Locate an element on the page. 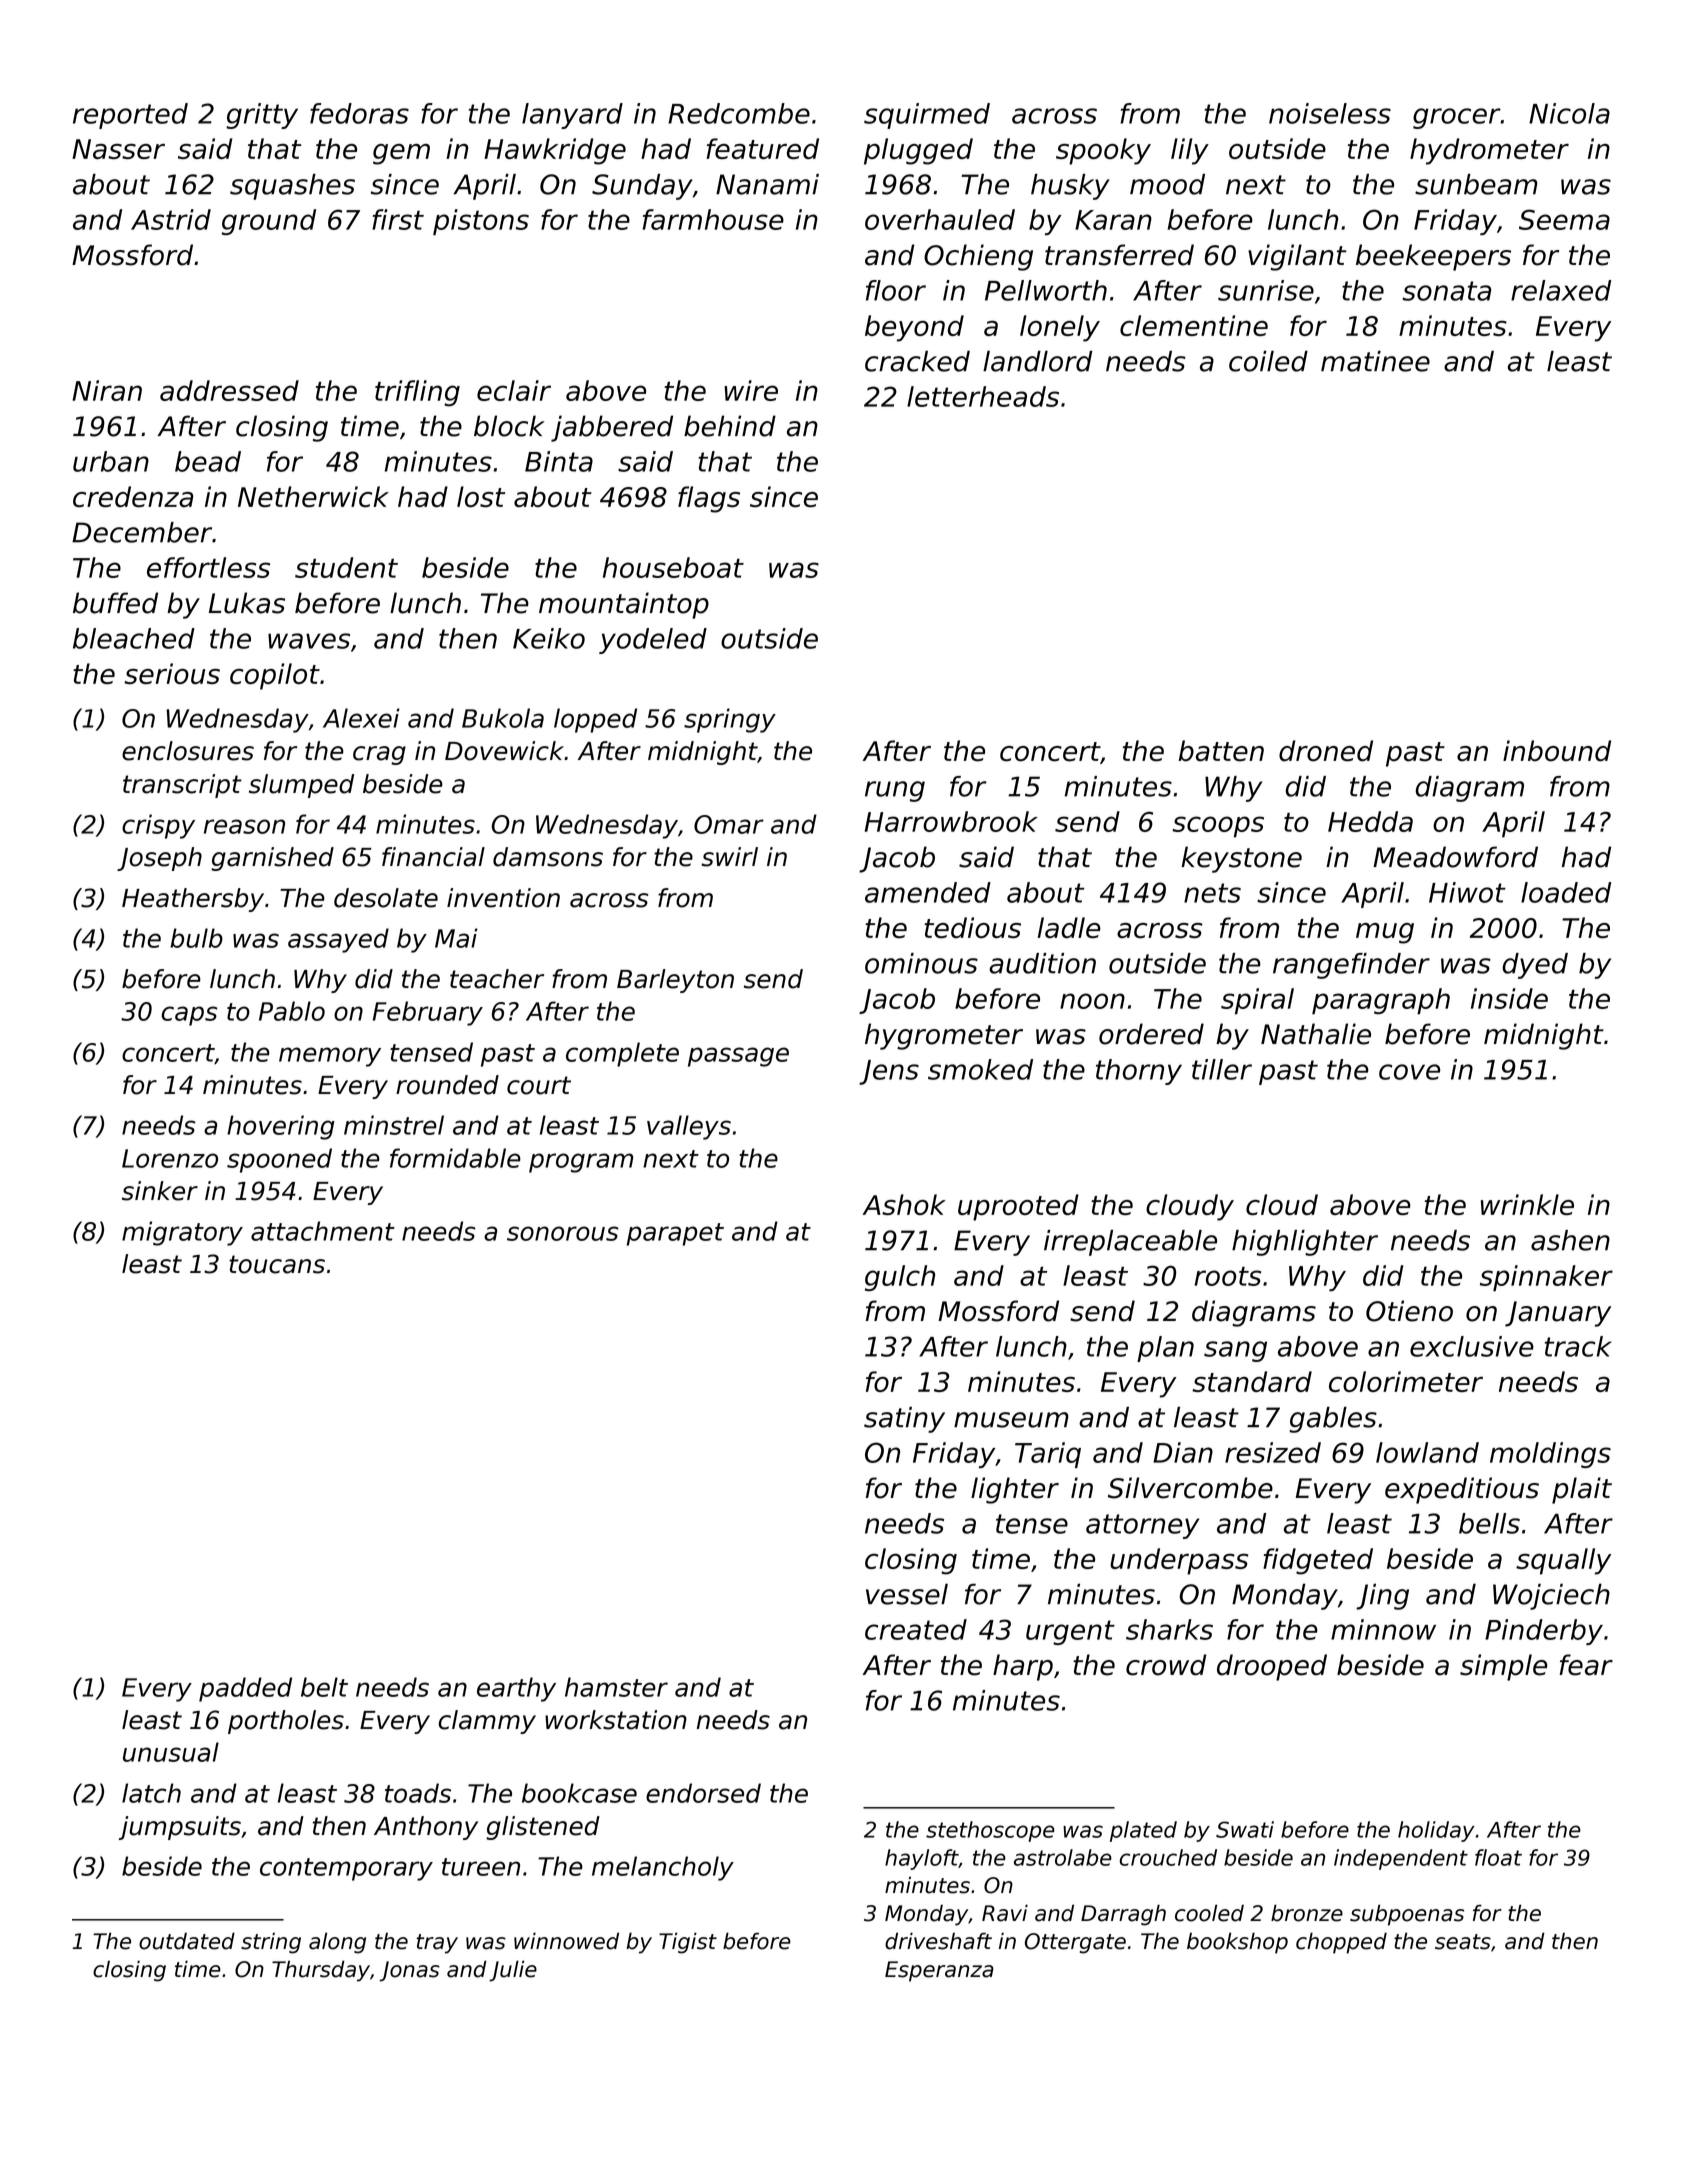 The image size is (1683, 2178). padded is located at coordinates (245, 1689).
